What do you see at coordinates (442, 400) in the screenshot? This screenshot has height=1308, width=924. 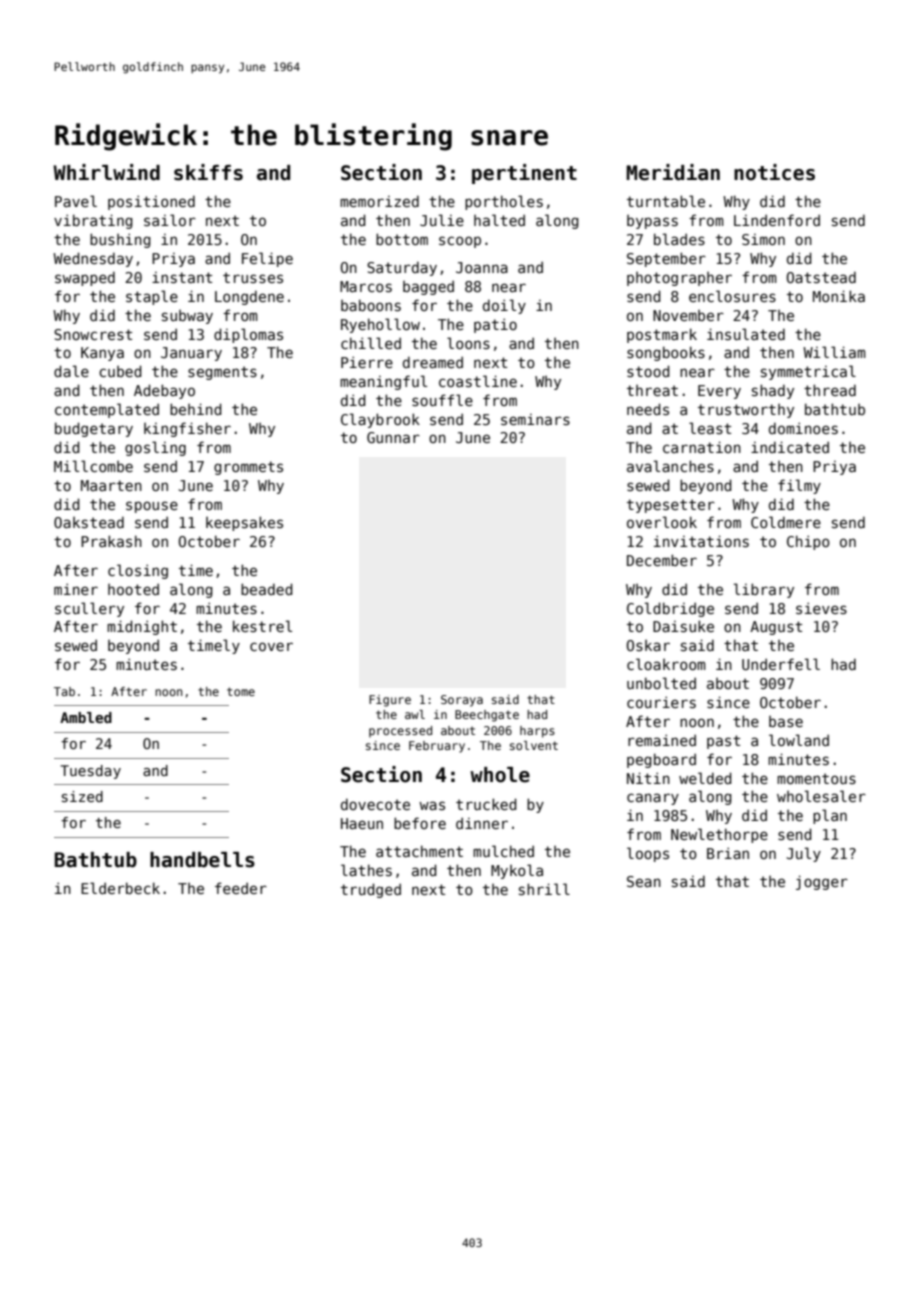 I see `souffle` at bounding box center [442, 400].
